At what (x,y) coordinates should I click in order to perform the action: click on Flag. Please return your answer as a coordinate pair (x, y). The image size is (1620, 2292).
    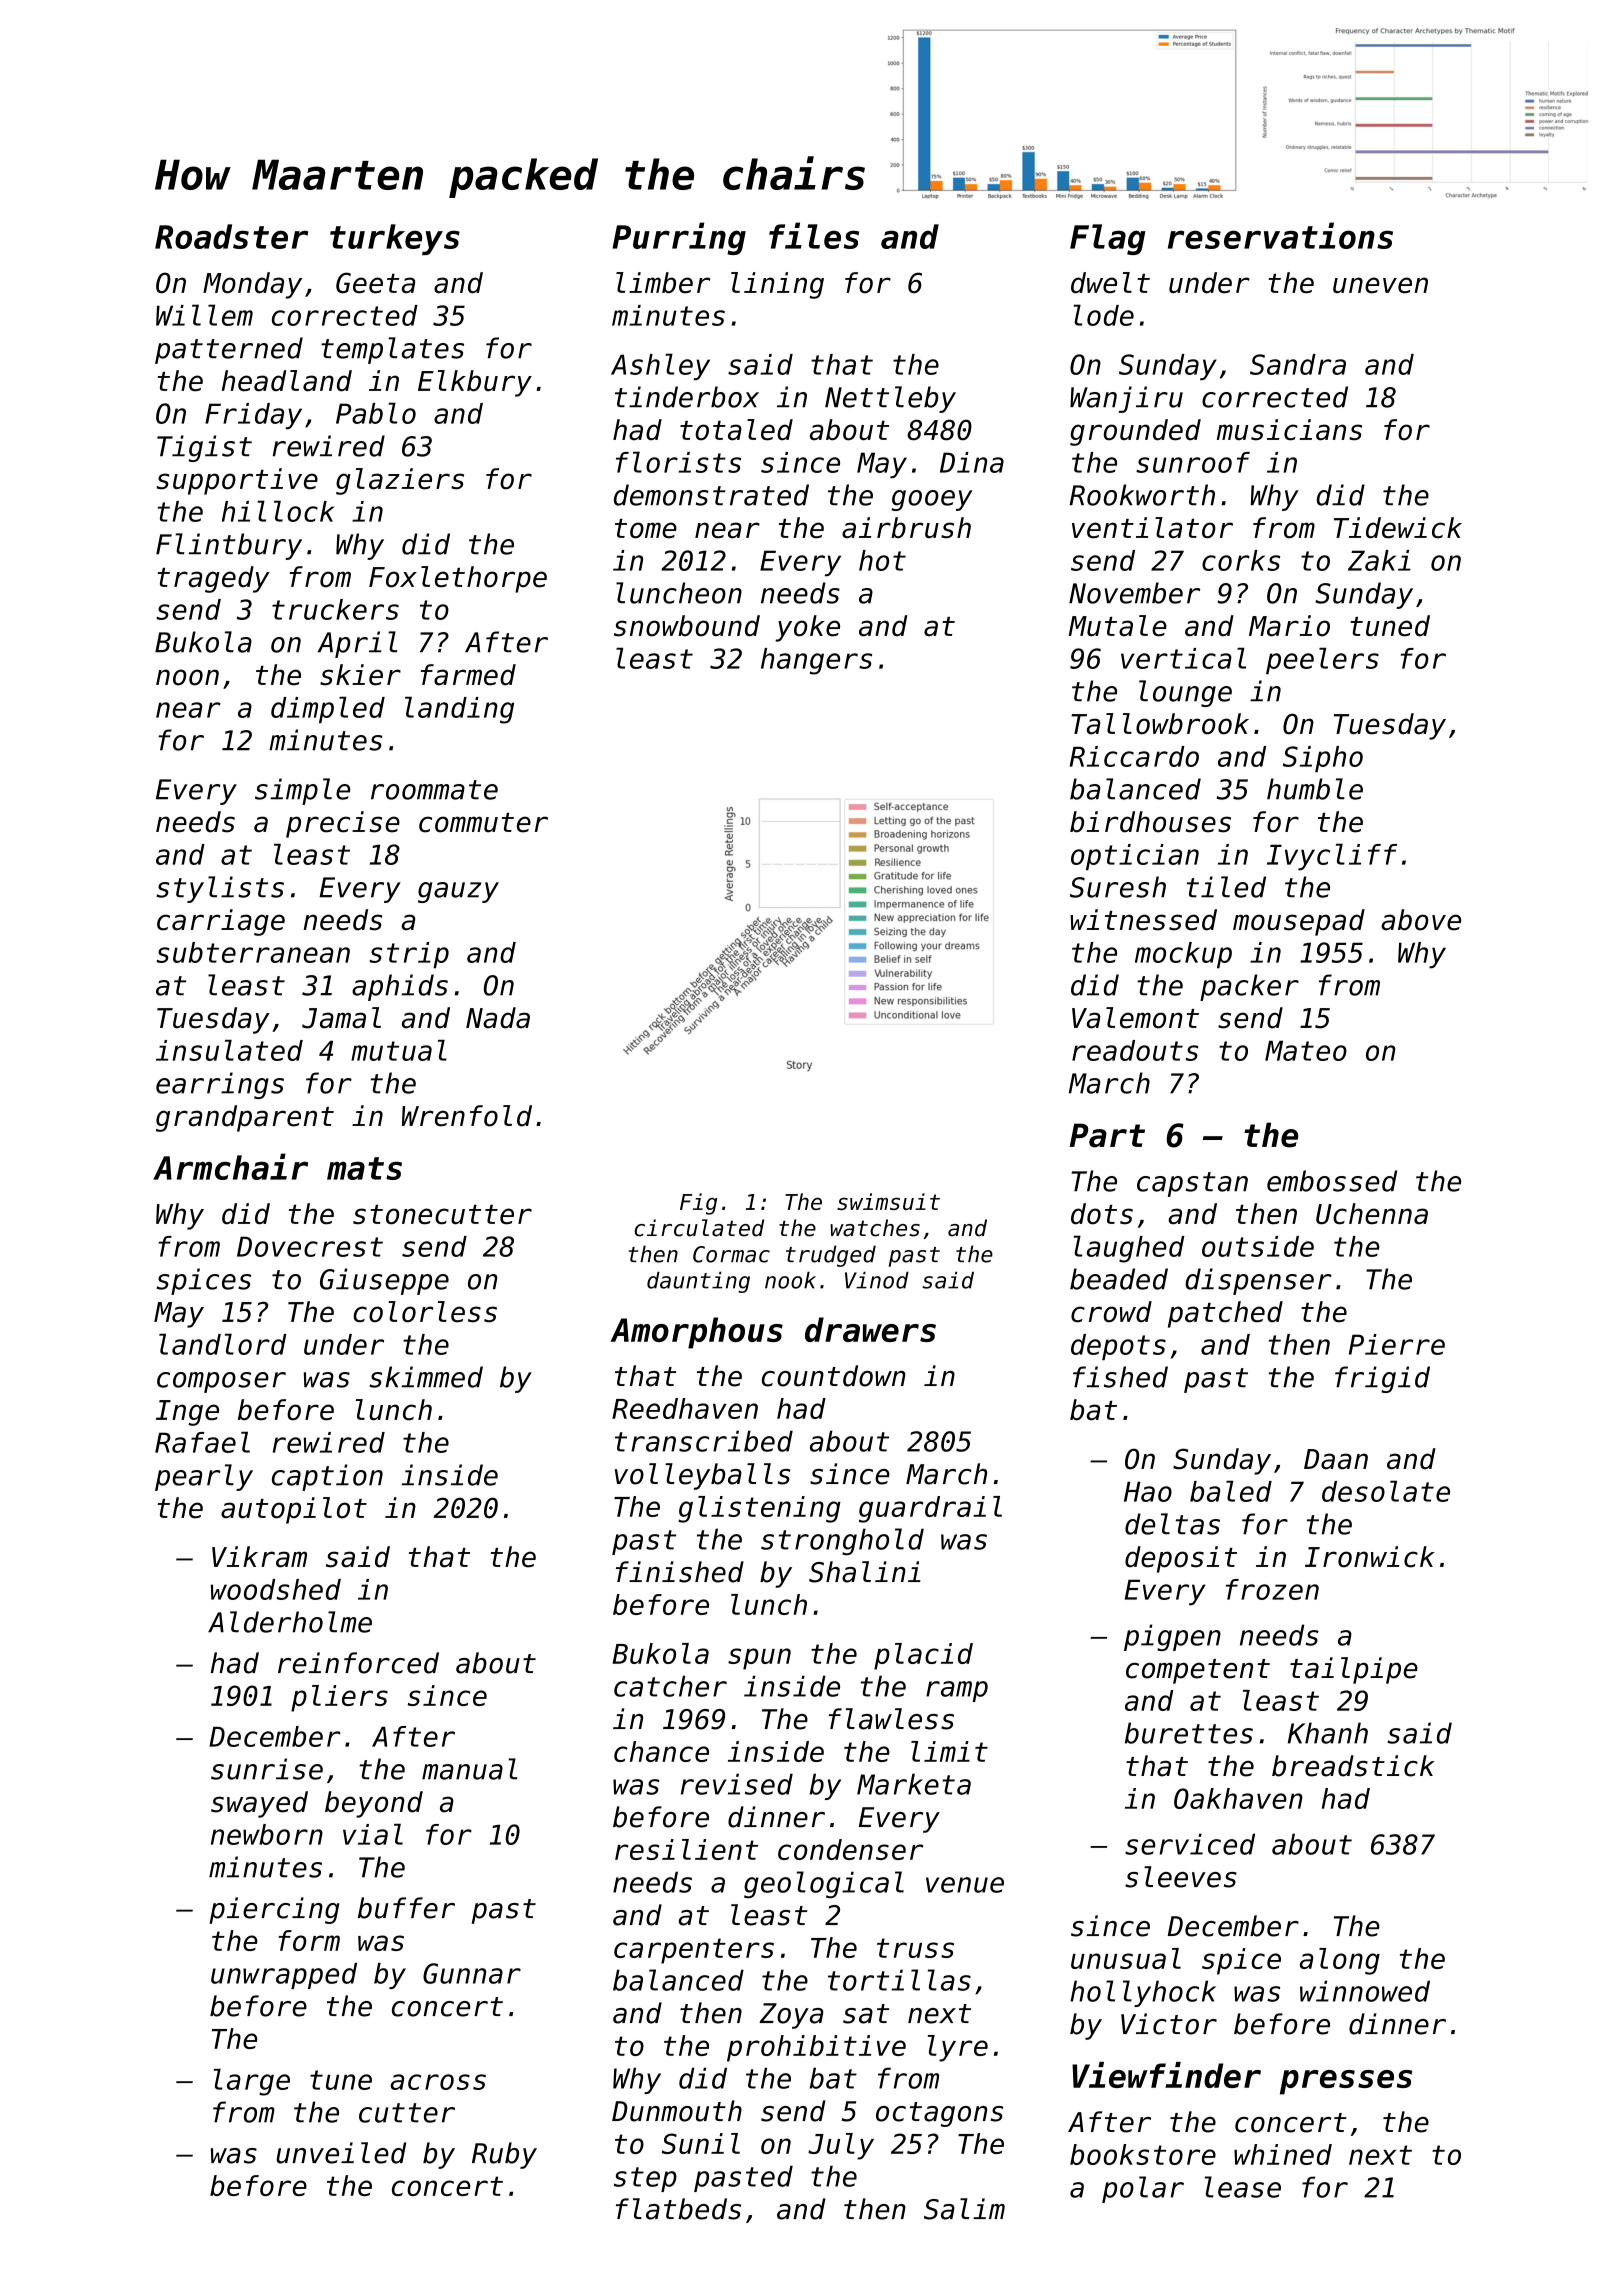
    Looking at the image, I should click on (1108, 239).
